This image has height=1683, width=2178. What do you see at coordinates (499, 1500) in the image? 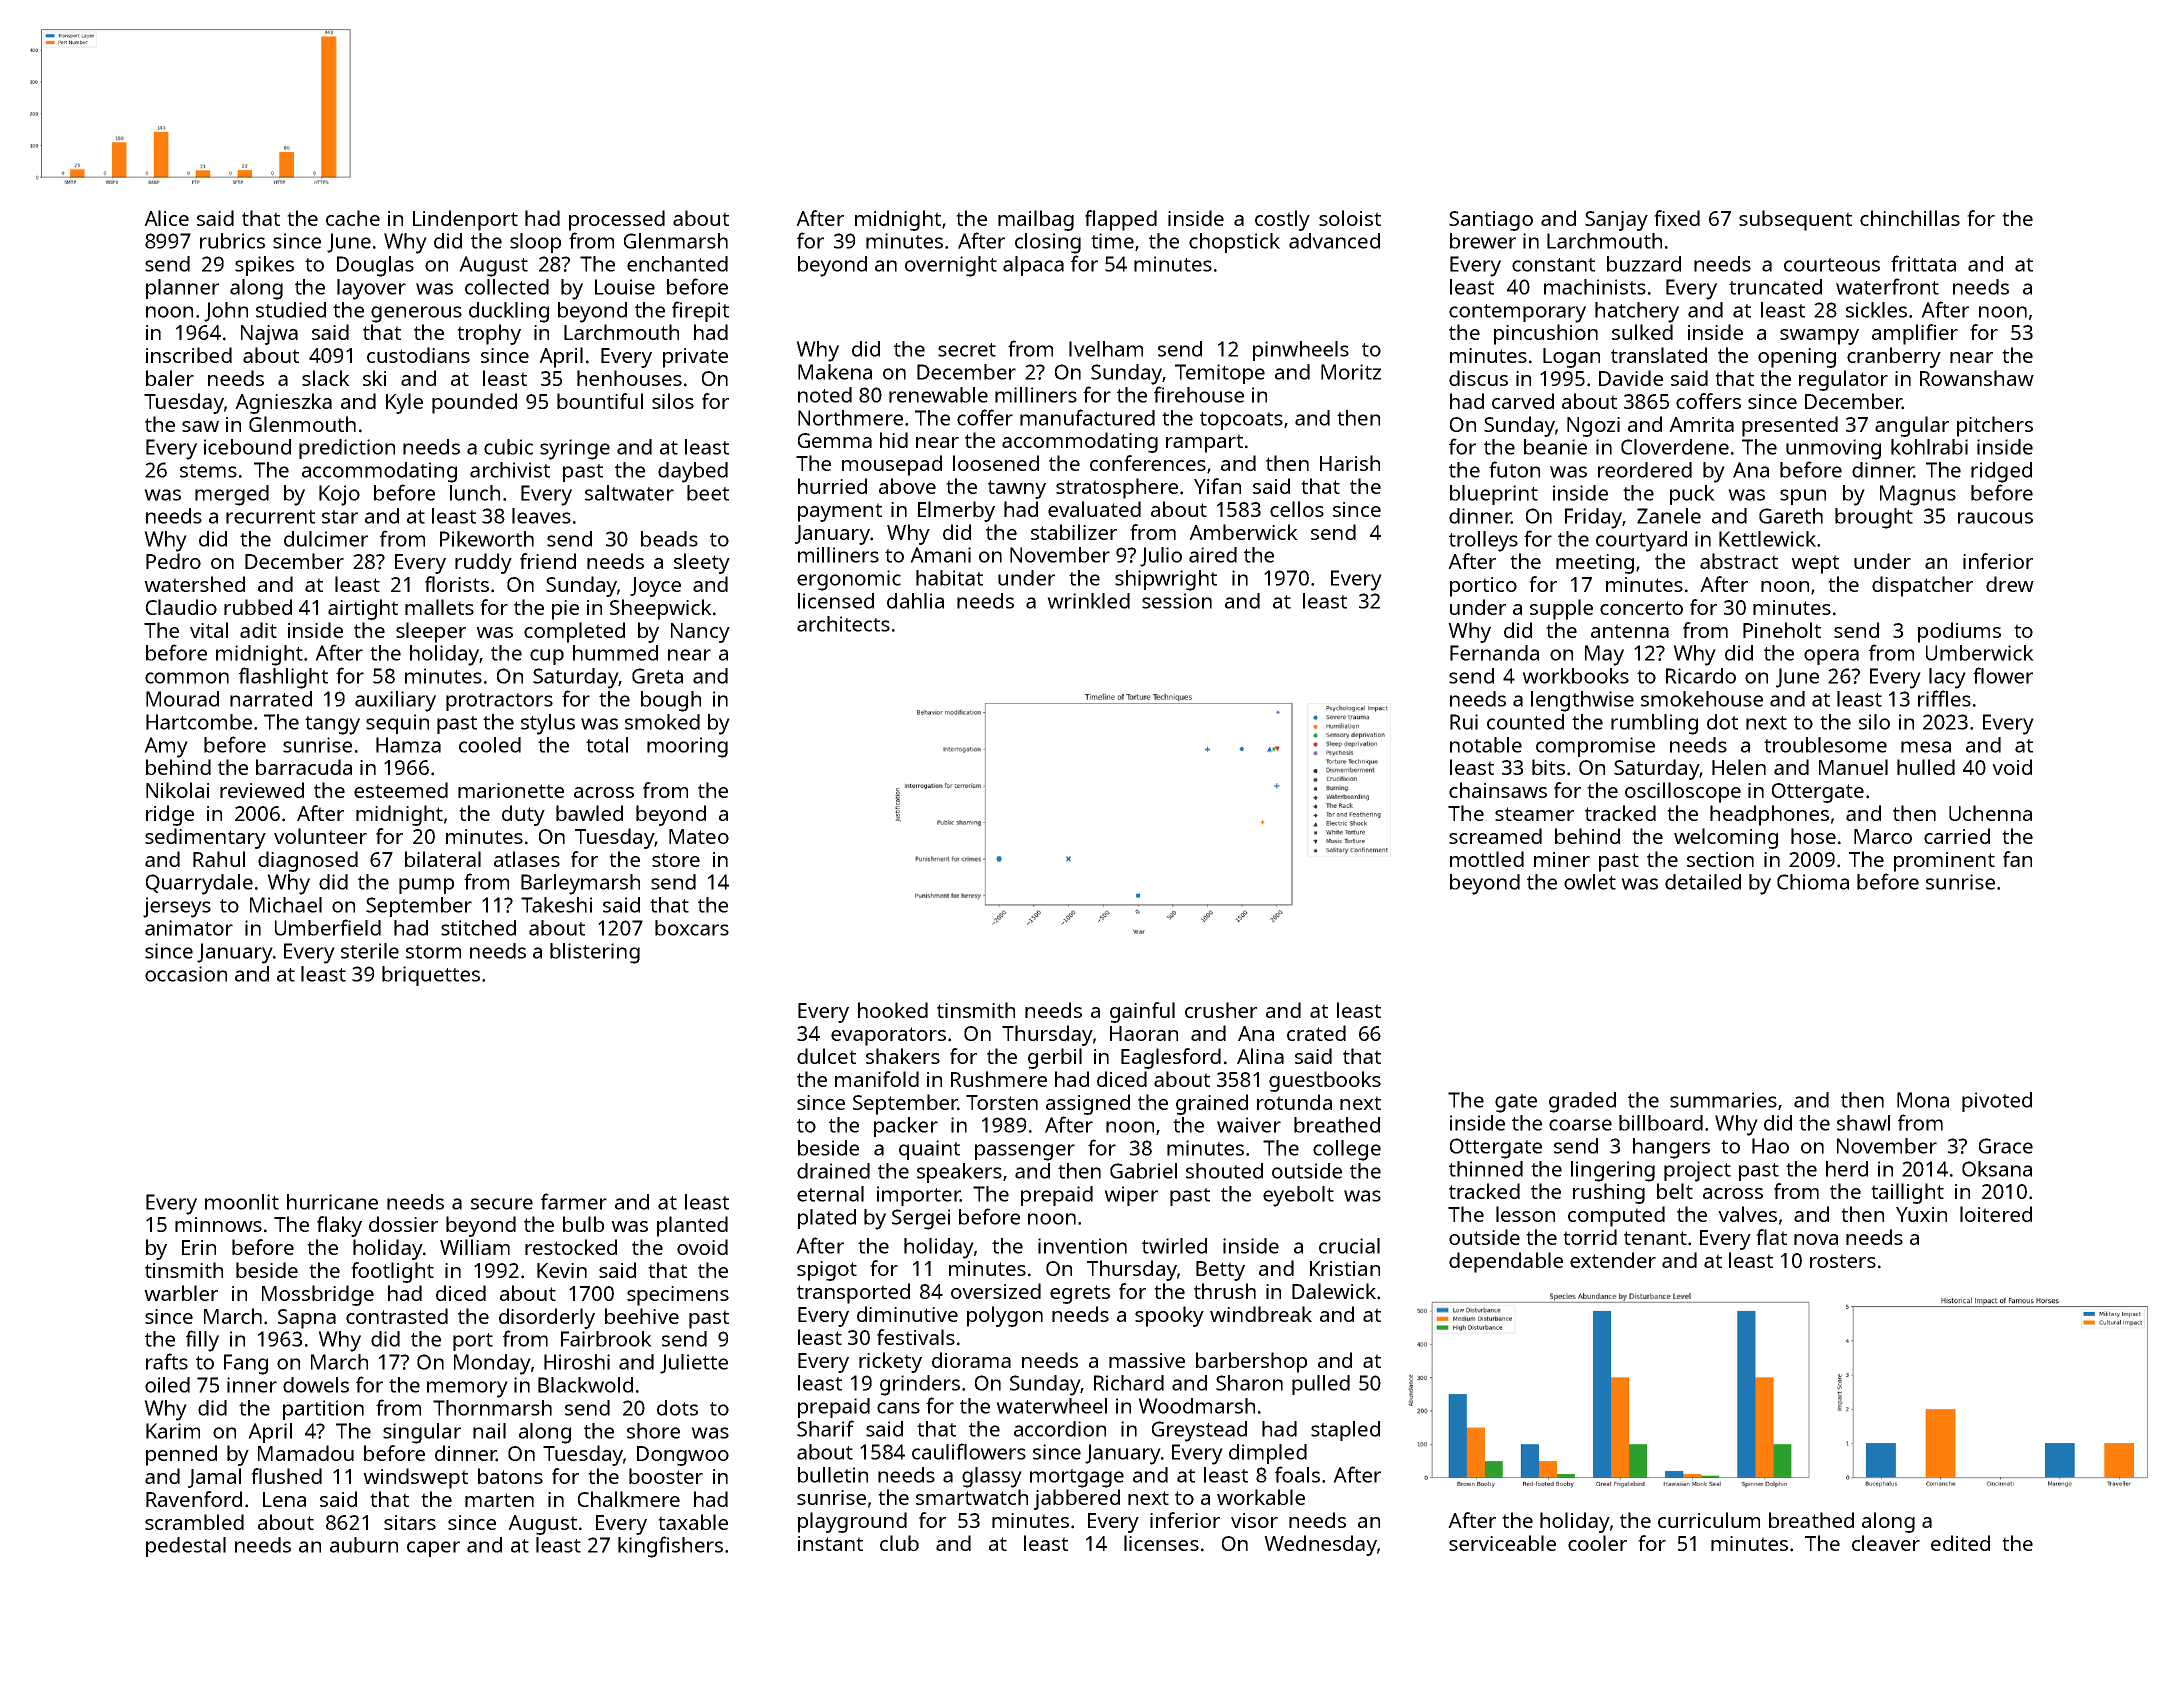
I see `marten` at bounding box center [499, 1500].
